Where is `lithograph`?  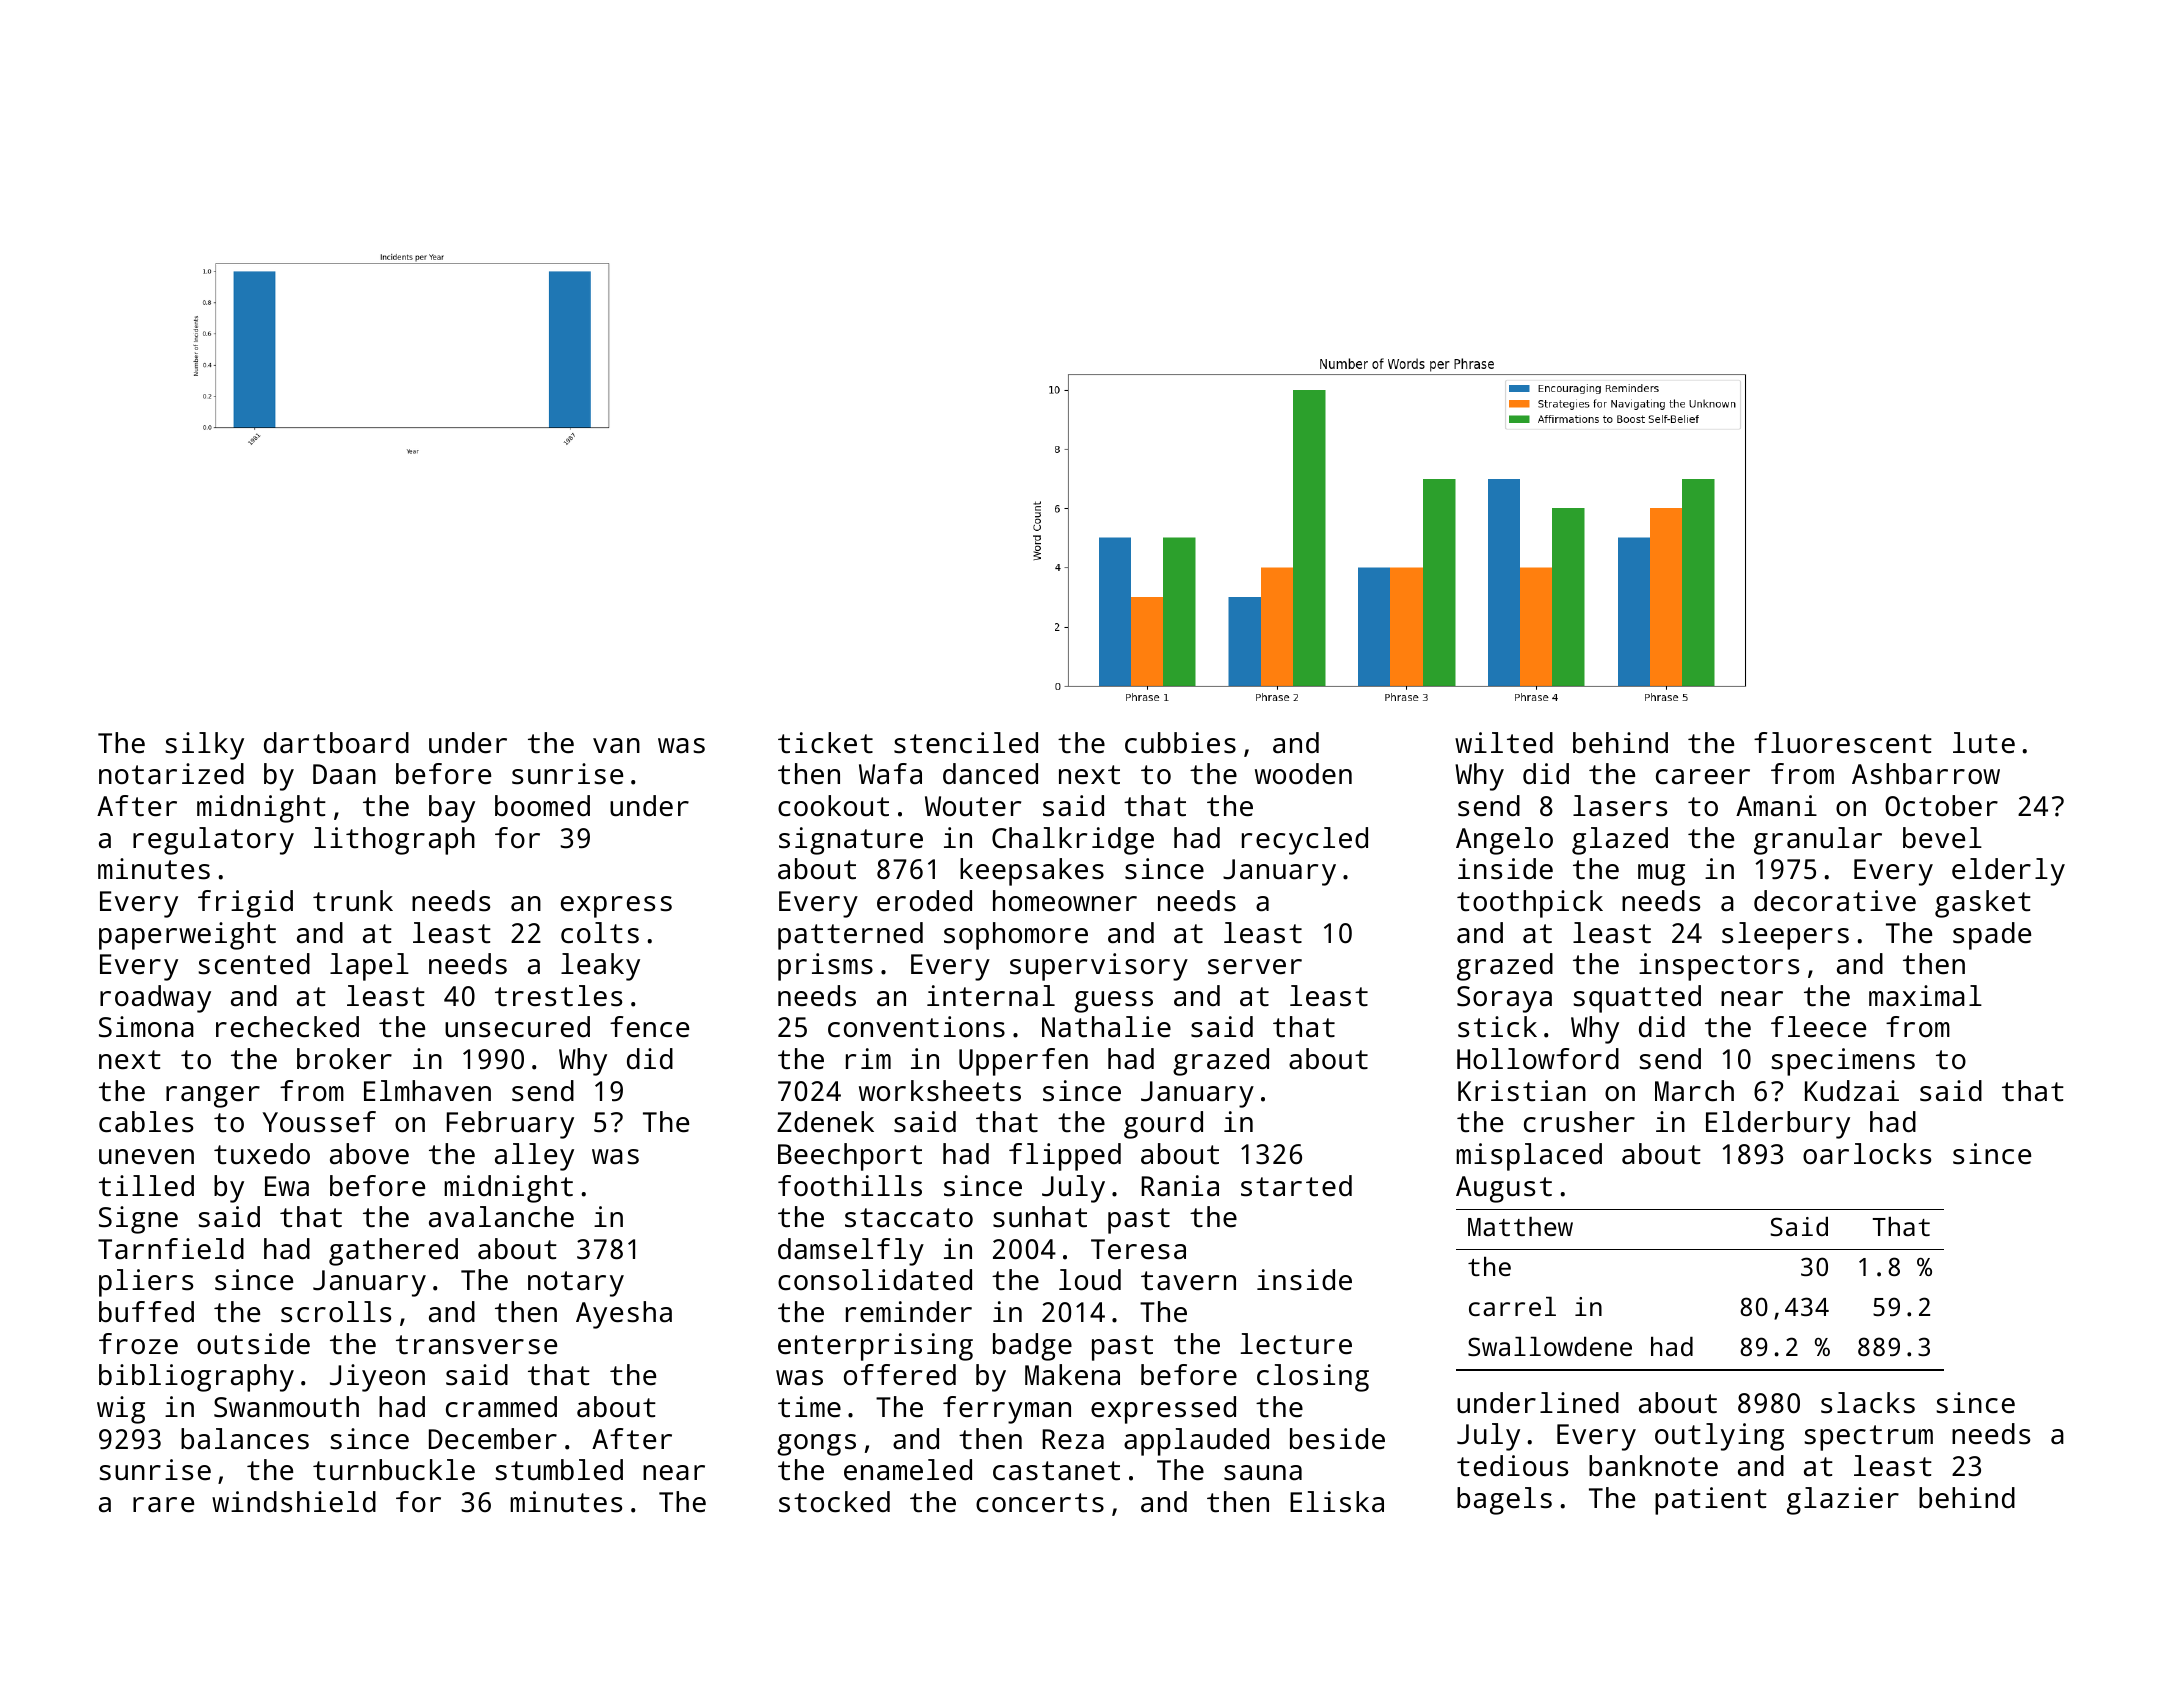
lithograph is located at coordinates (394, 841).
